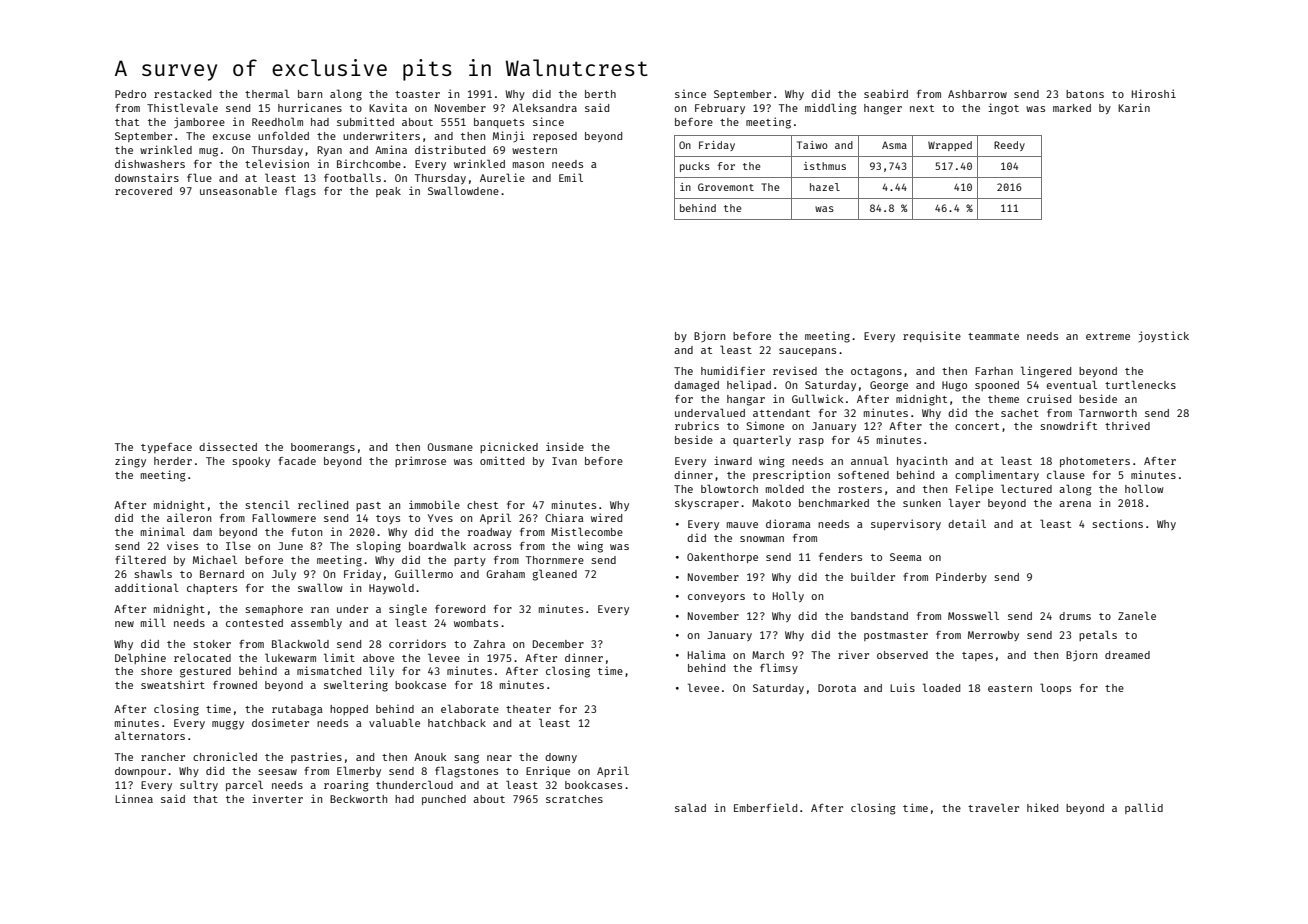  I want to click on boomerangs, so click(323, 448).
